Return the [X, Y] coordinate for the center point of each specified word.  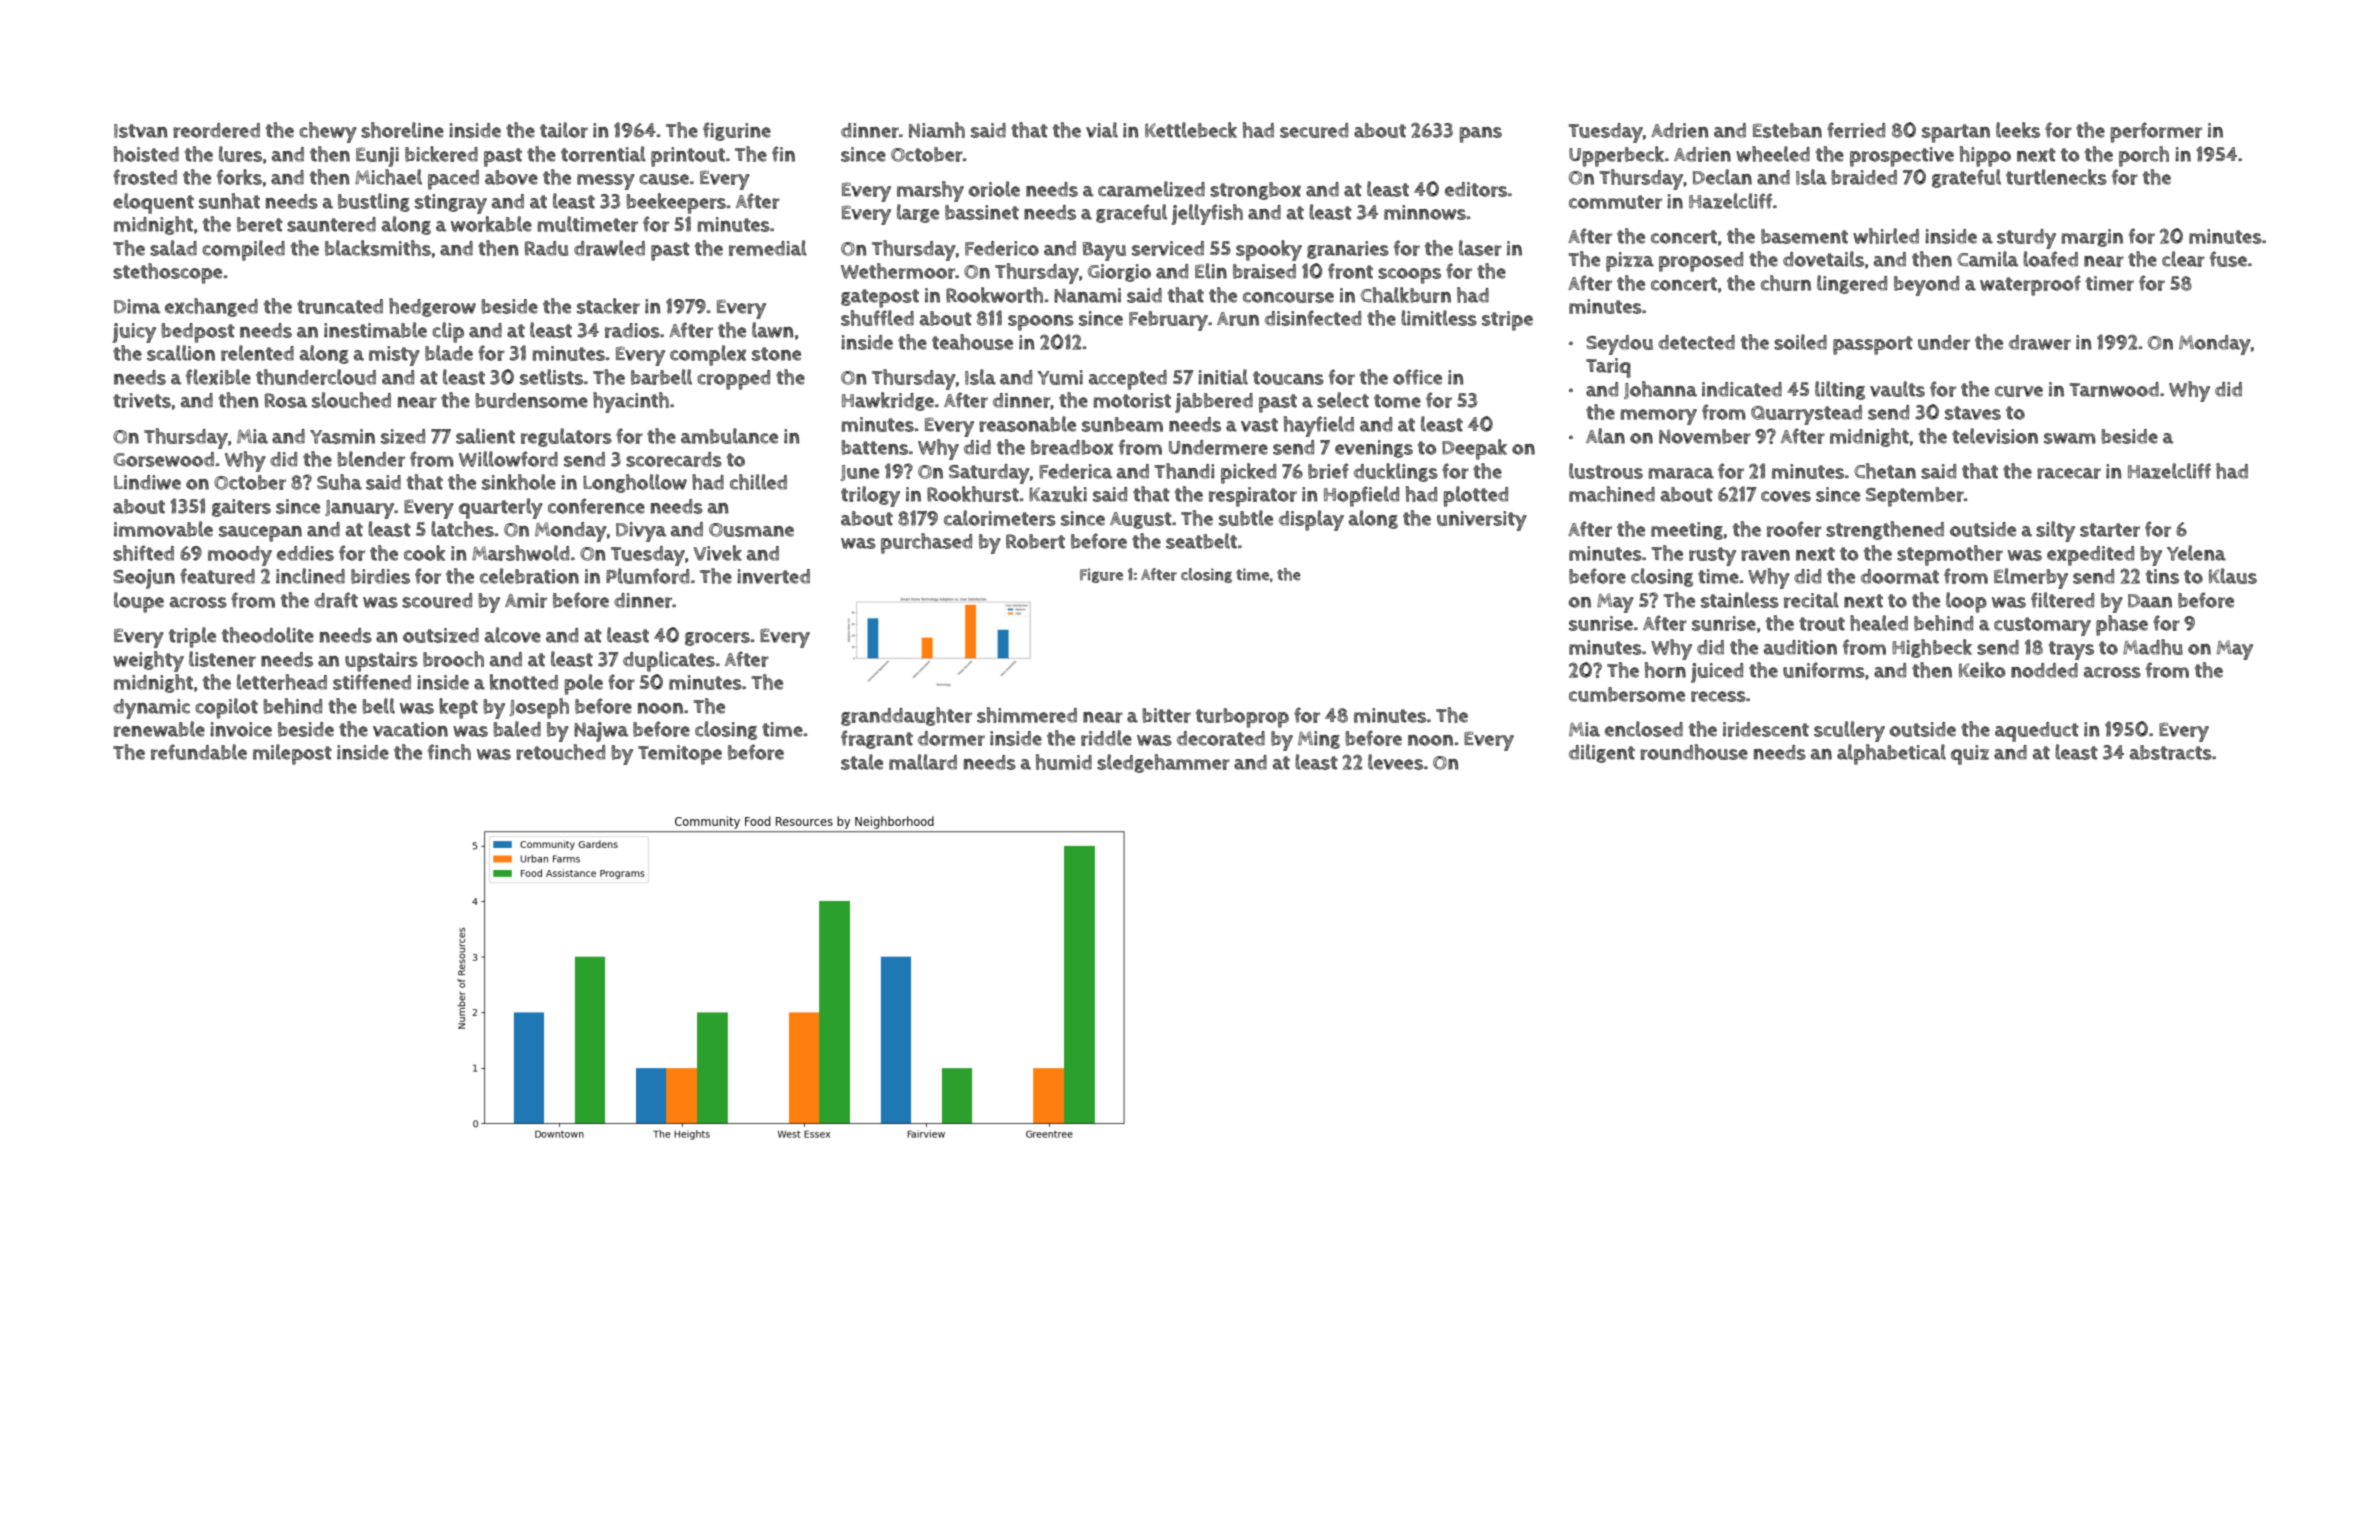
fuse [2228, 259]
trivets [142, 400]
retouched [560, 752]
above [511, 177]
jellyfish [1207, 214]
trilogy [870, 496]
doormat [1900, 576]
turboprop [1242, 718]
